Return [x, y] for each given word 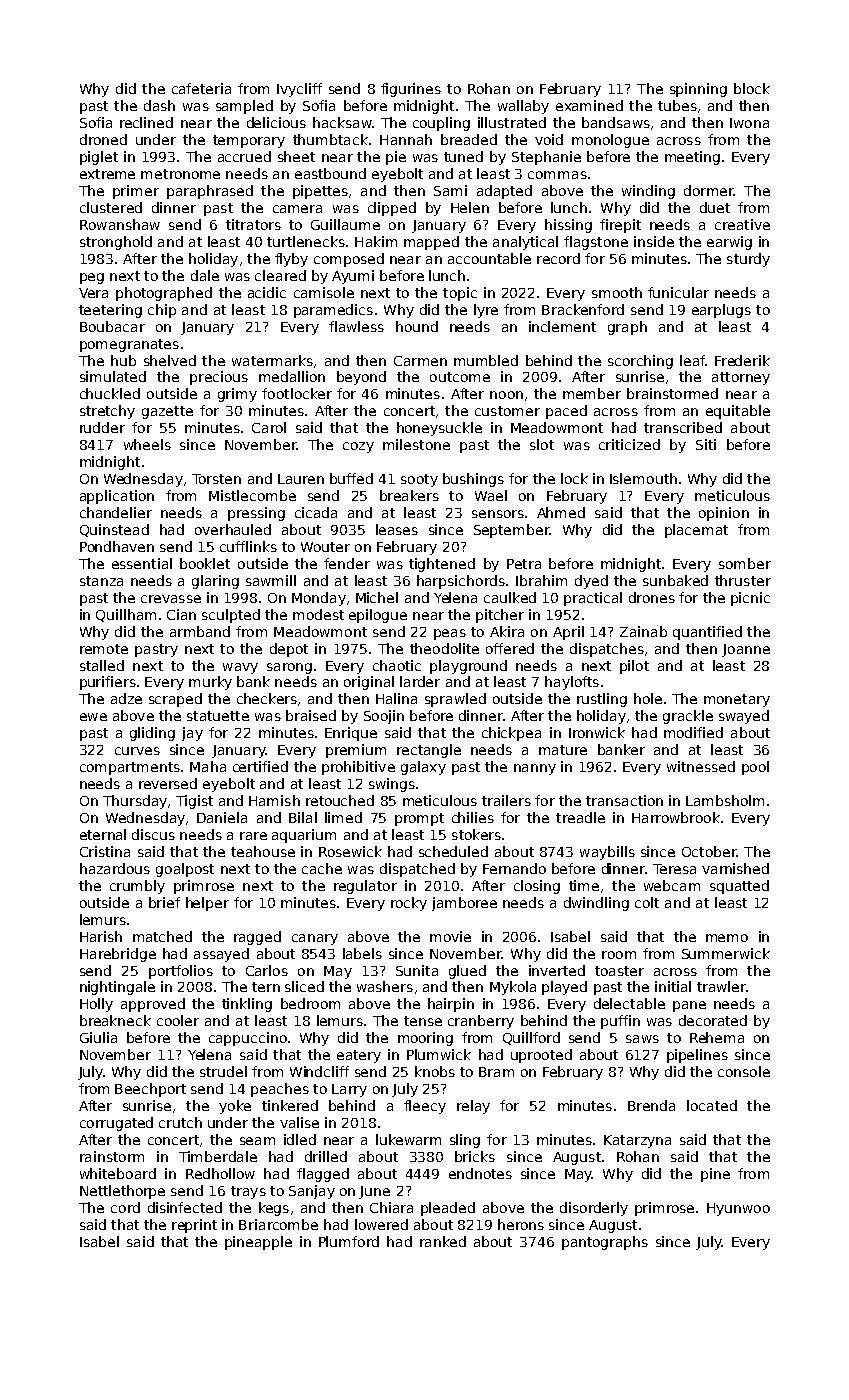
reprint [194, 1226]
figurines [411, 90]
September [512, 531]
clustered [111, 207]
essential [142, 563]
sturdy [748, 260]
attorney [741, 378]
